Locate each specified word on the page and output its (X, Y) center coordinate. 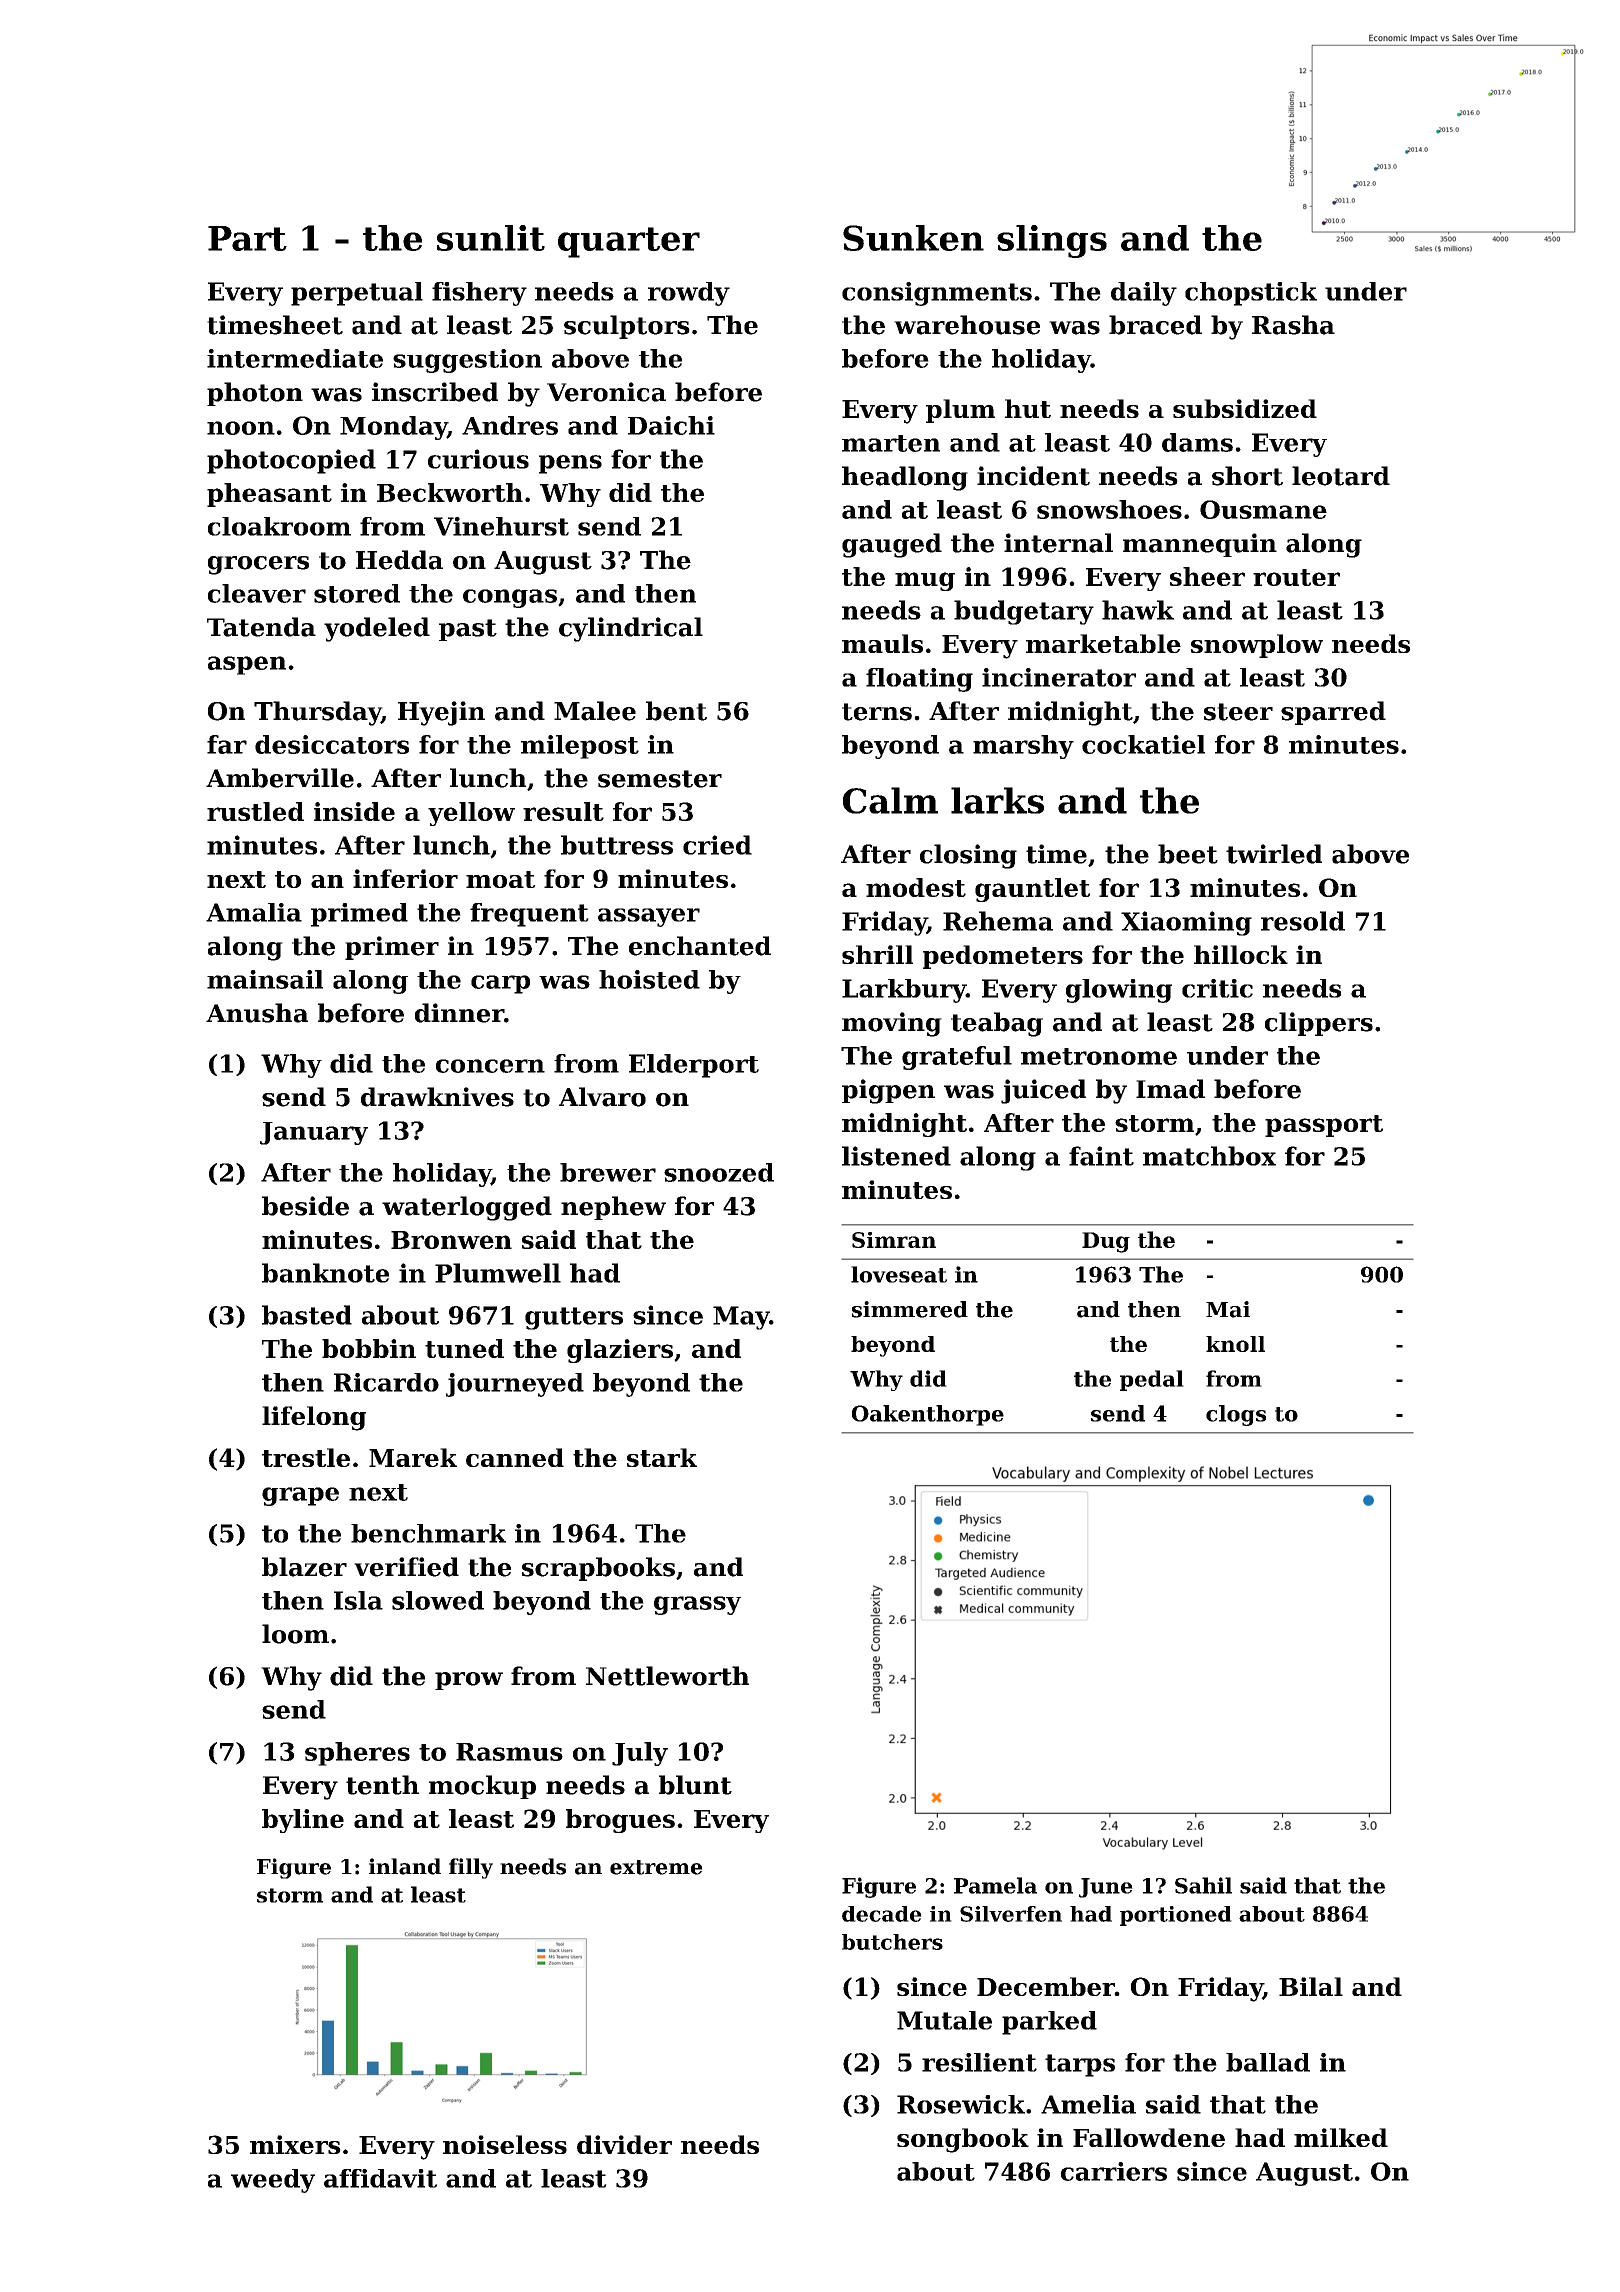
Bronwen (451, 1240)
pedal (1152, 1380)
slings (1052, 241)
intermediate (295, 358)
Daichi (671, 425)
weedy (273, 2181)
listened (896, 1156)
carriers (1114, 2171)
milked (1341, 2137)
